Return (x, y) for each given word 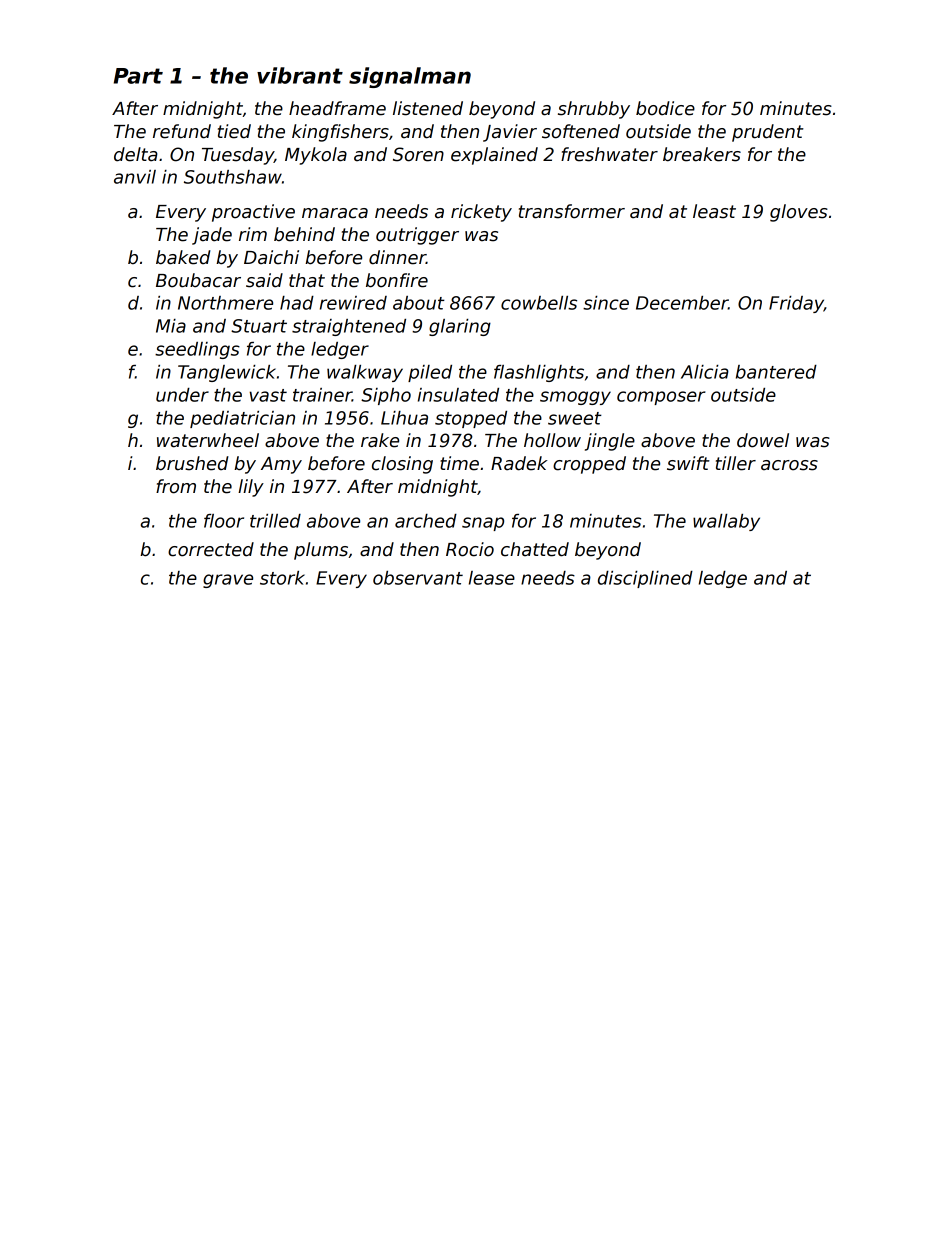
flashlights (539, 373)
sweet (575, 418)
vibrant (300, 75)
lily (251, 488)
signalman (410, 77)
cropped (589, 465)
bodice (665, 108)
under (182, 395)
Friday (796, 304)
